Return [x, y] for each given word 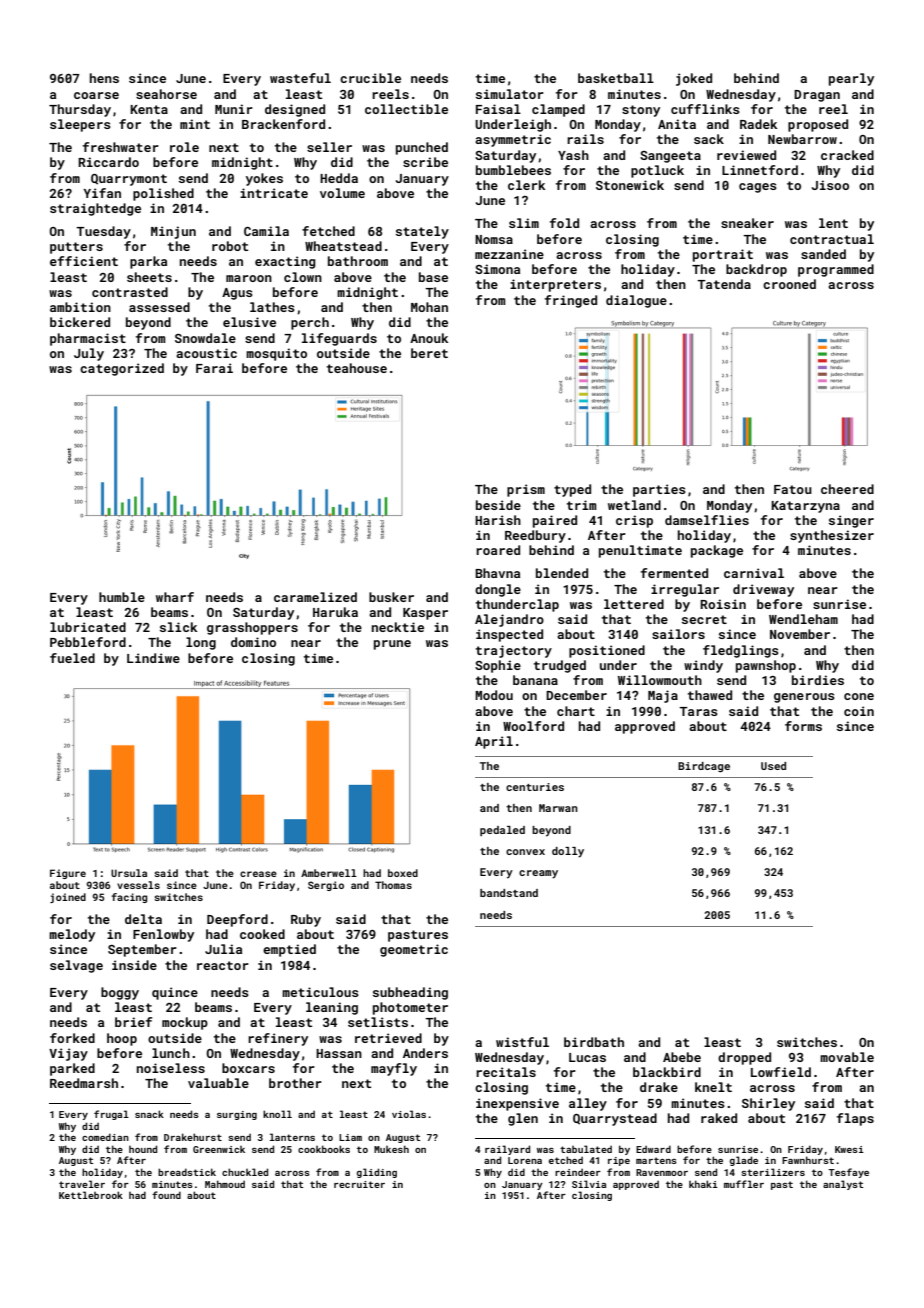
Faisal [498, 109]
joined [68, 898]
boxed [403, 873]
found [166, 1195]
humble [122, 597]
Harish [498, 520]
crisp [634, 521]
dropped [744, 1058]
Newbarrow [802, 139]
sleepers [80, 125]
